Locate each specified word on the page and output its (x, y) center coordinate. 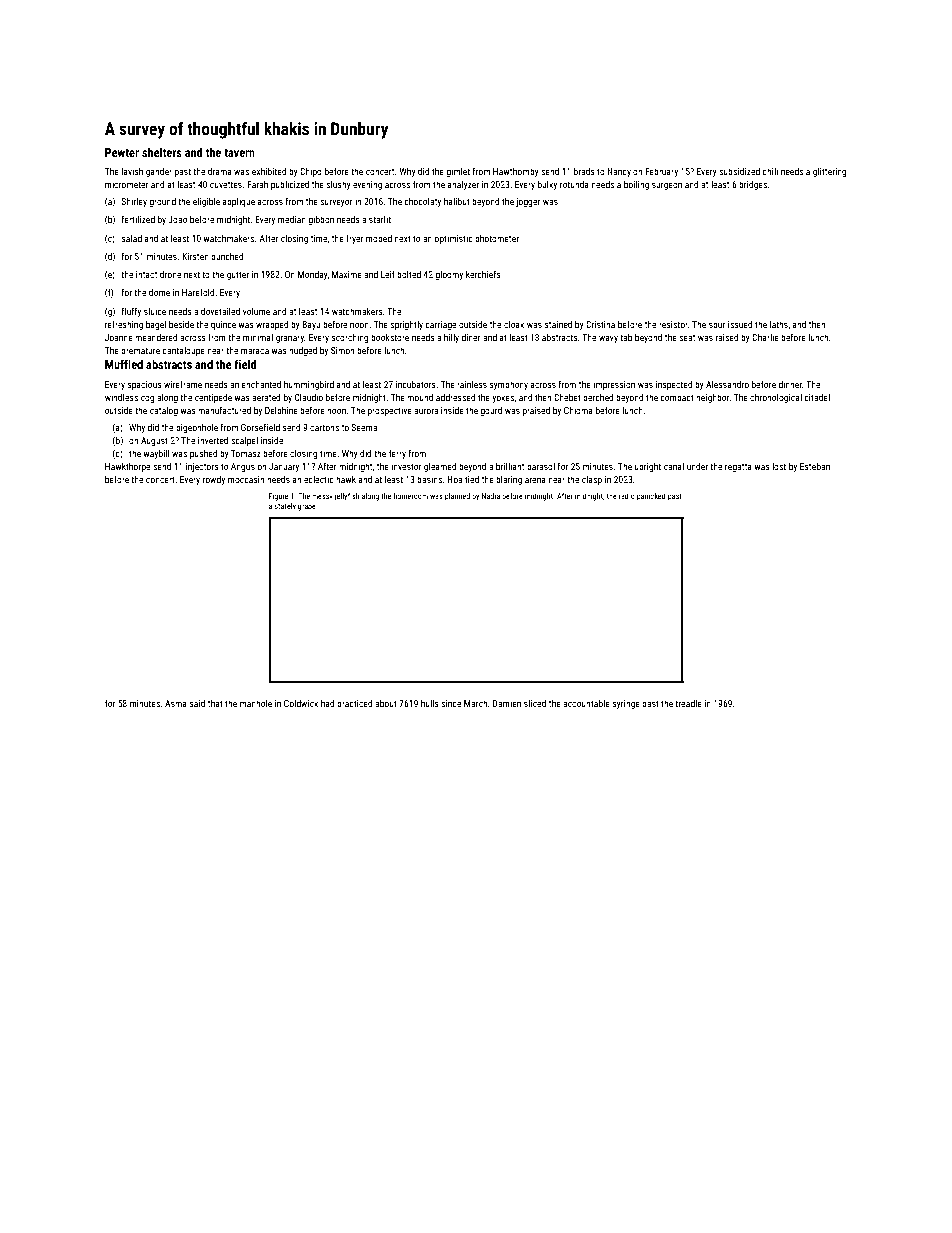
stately (285, 507)
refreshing (124, 325)
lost (779, 466)
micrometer (127, 184)
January (284, 467)
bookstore (390, 337)
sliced (535, 703)
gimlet (458, 172)
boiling (636, 185)
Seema (364, 427)
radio (627, 496)
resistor (673, 324)
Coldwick (301, 703)
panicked (651, 497)
